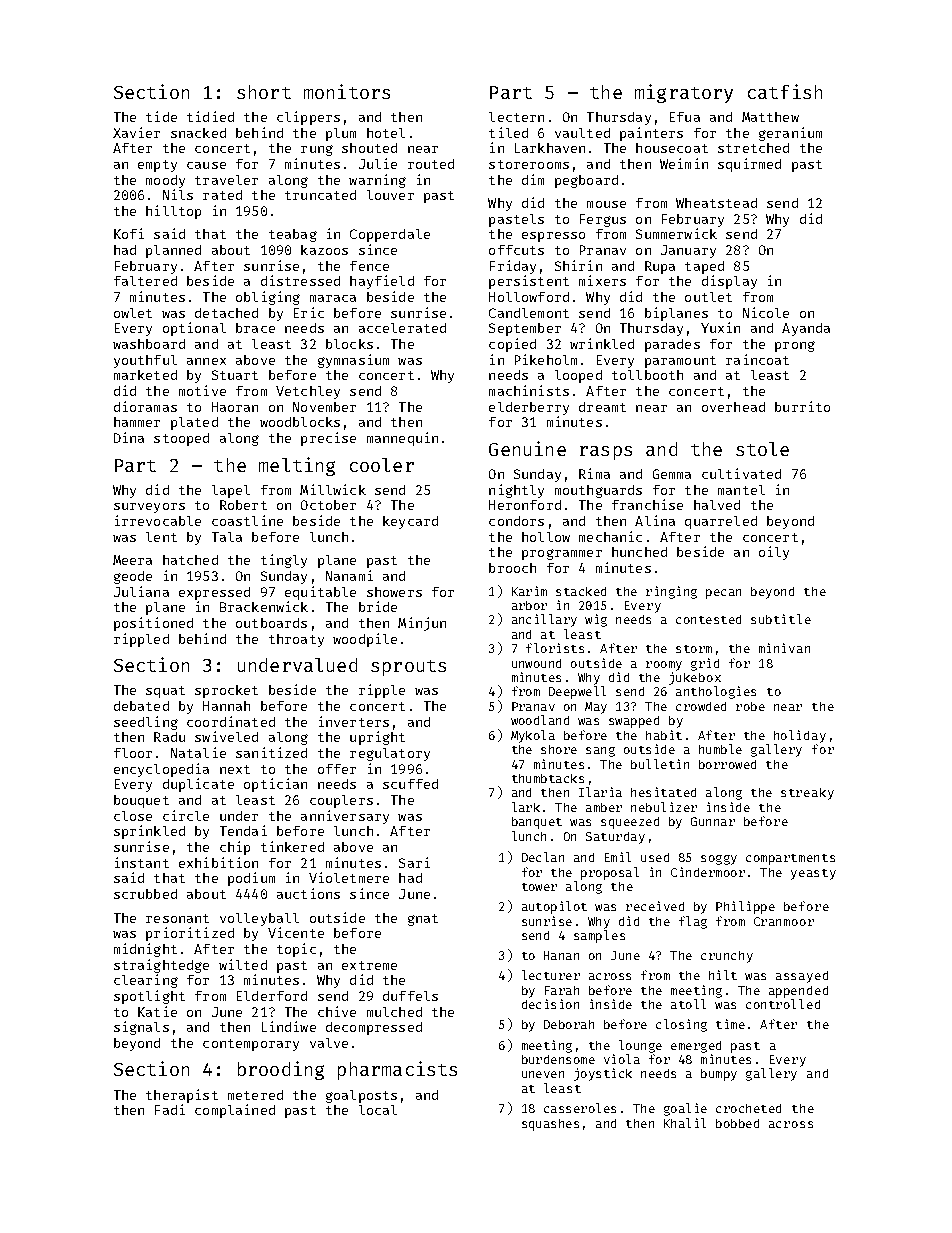 The image size is (952, 1233). I want to click on valve, so click(329, 1043).
